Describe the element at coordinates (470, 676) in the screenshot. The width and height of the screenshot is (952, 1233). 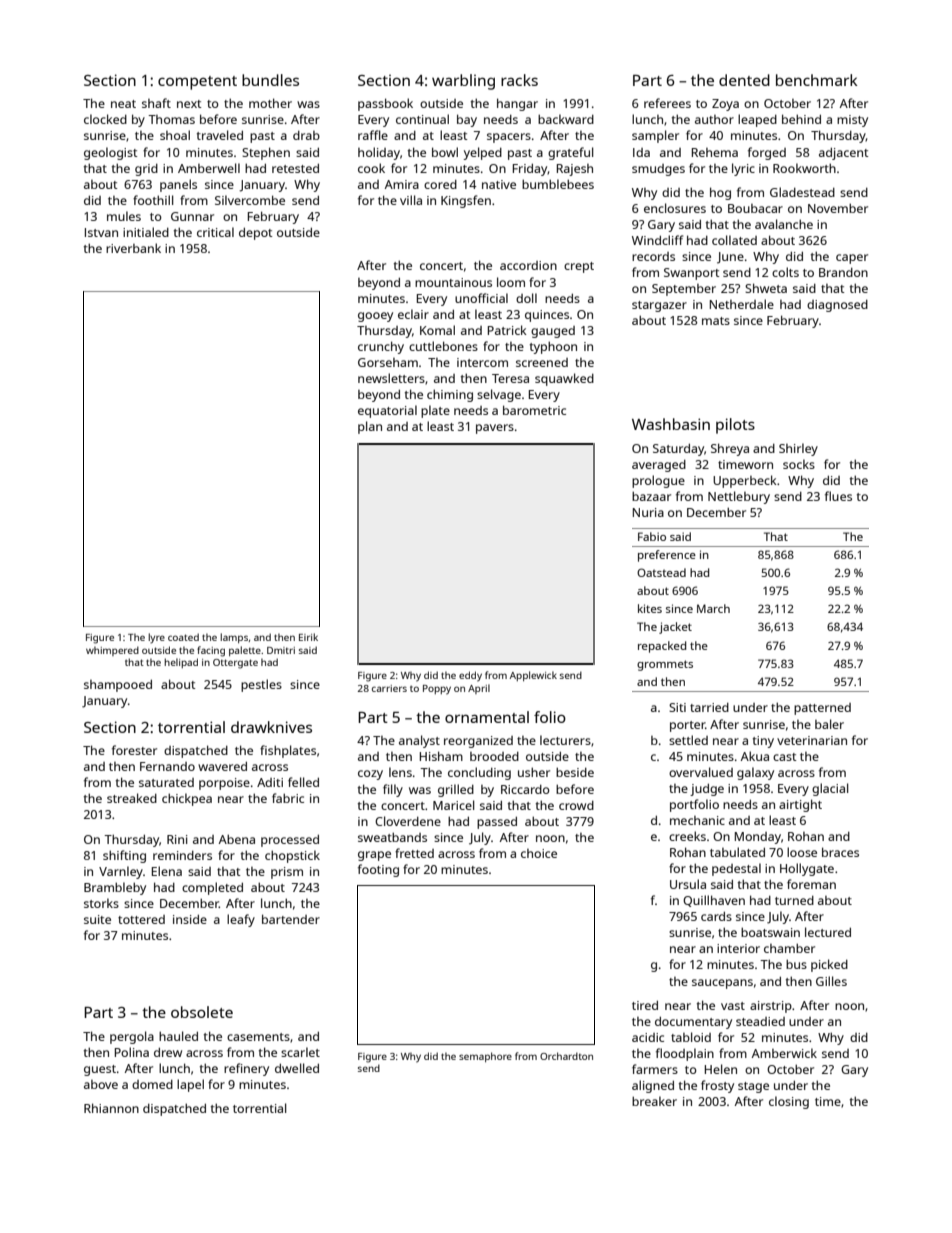
I see `eddy` at that location.
